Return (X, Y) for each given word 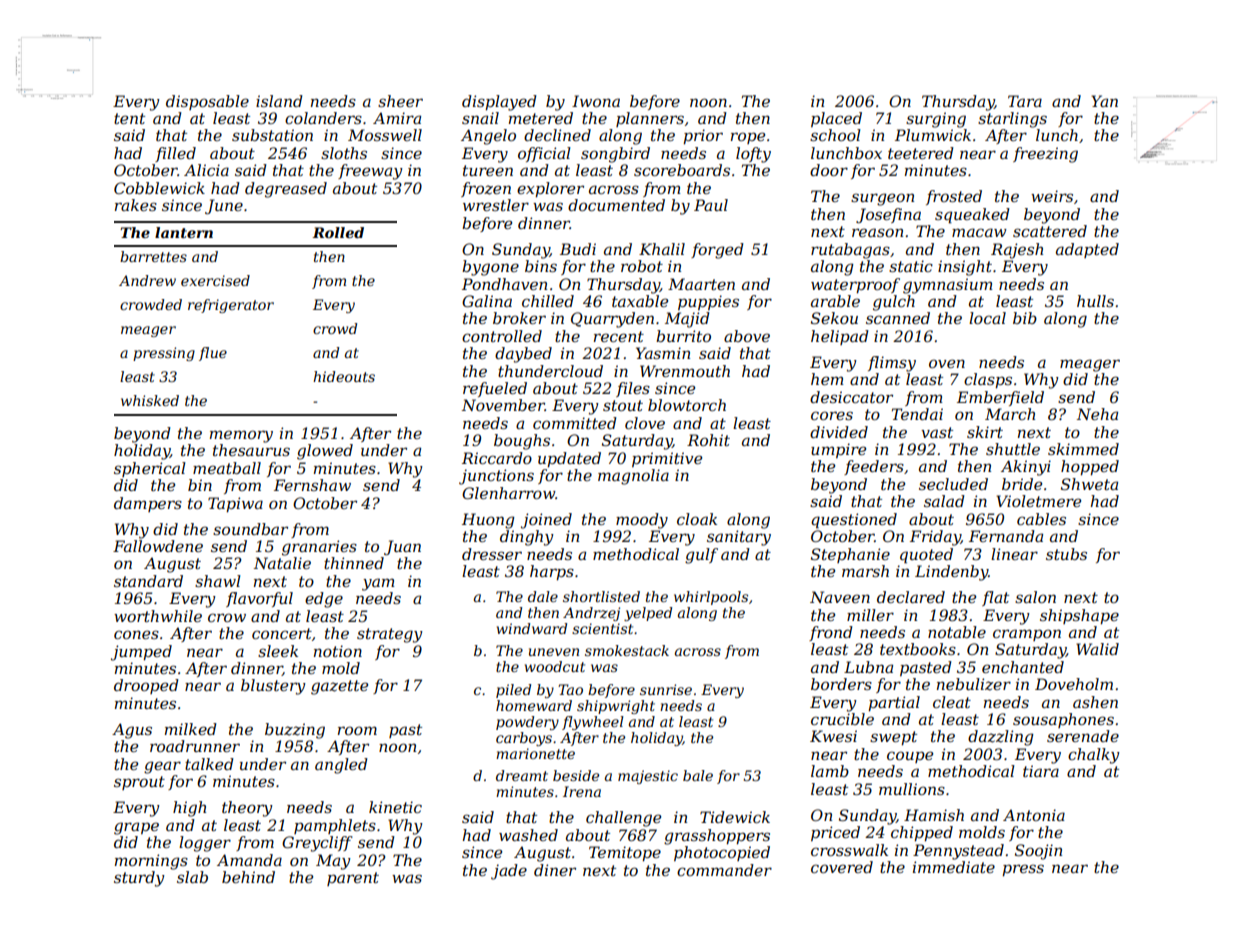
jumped (141, 653)
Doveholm (1074, 684)
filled (175, 154)
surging (936, 120)
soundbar (250, 529)
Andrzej (591, 614)
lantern (184, 232)
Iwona (596, 101)
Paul (711, 205)
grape (136, 828)
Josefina (888, 215)
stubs (1066, 554)
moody (642, 521)
